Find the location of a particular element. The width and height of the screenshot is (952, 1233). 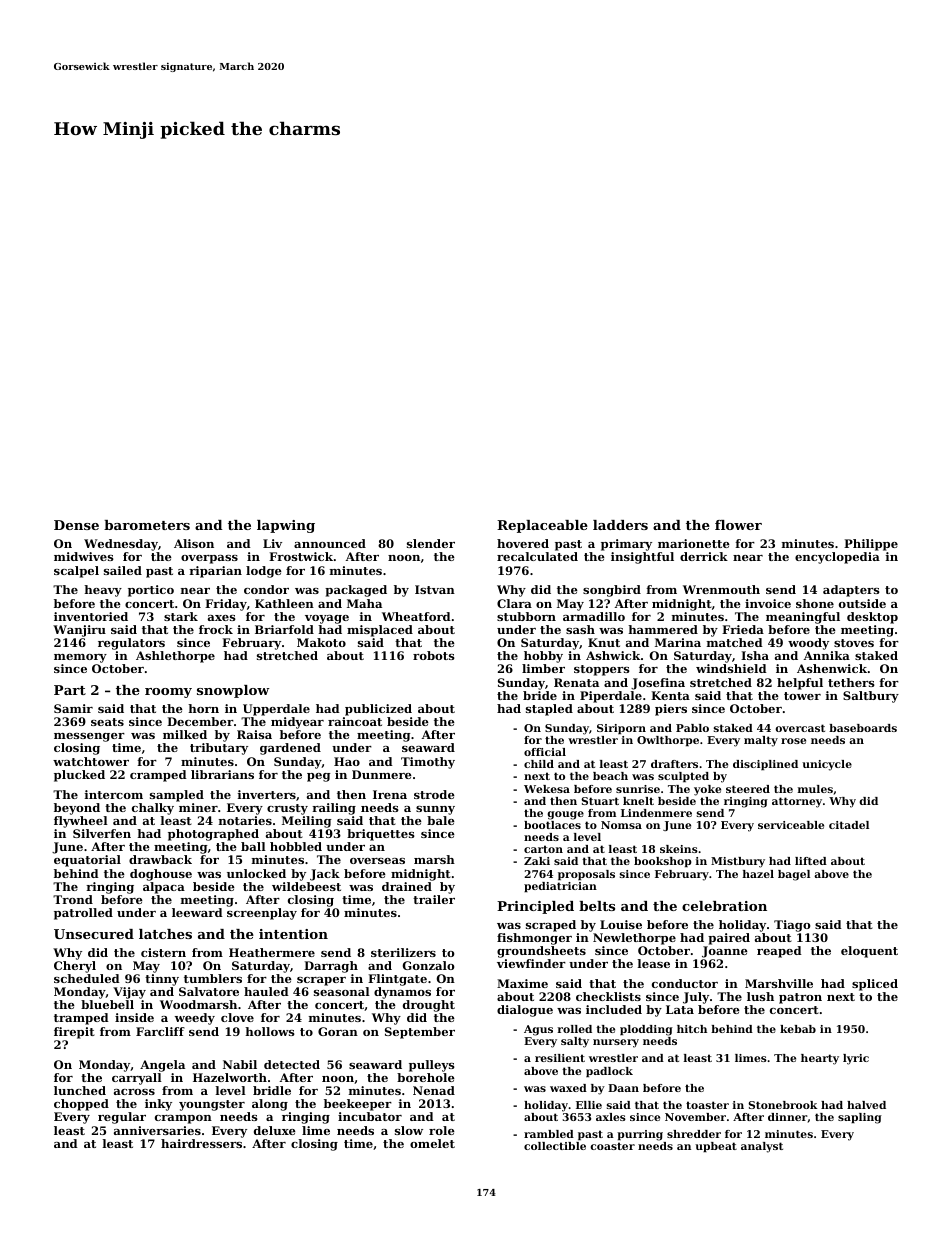

omelet is located at coordinates (432, 1143).
